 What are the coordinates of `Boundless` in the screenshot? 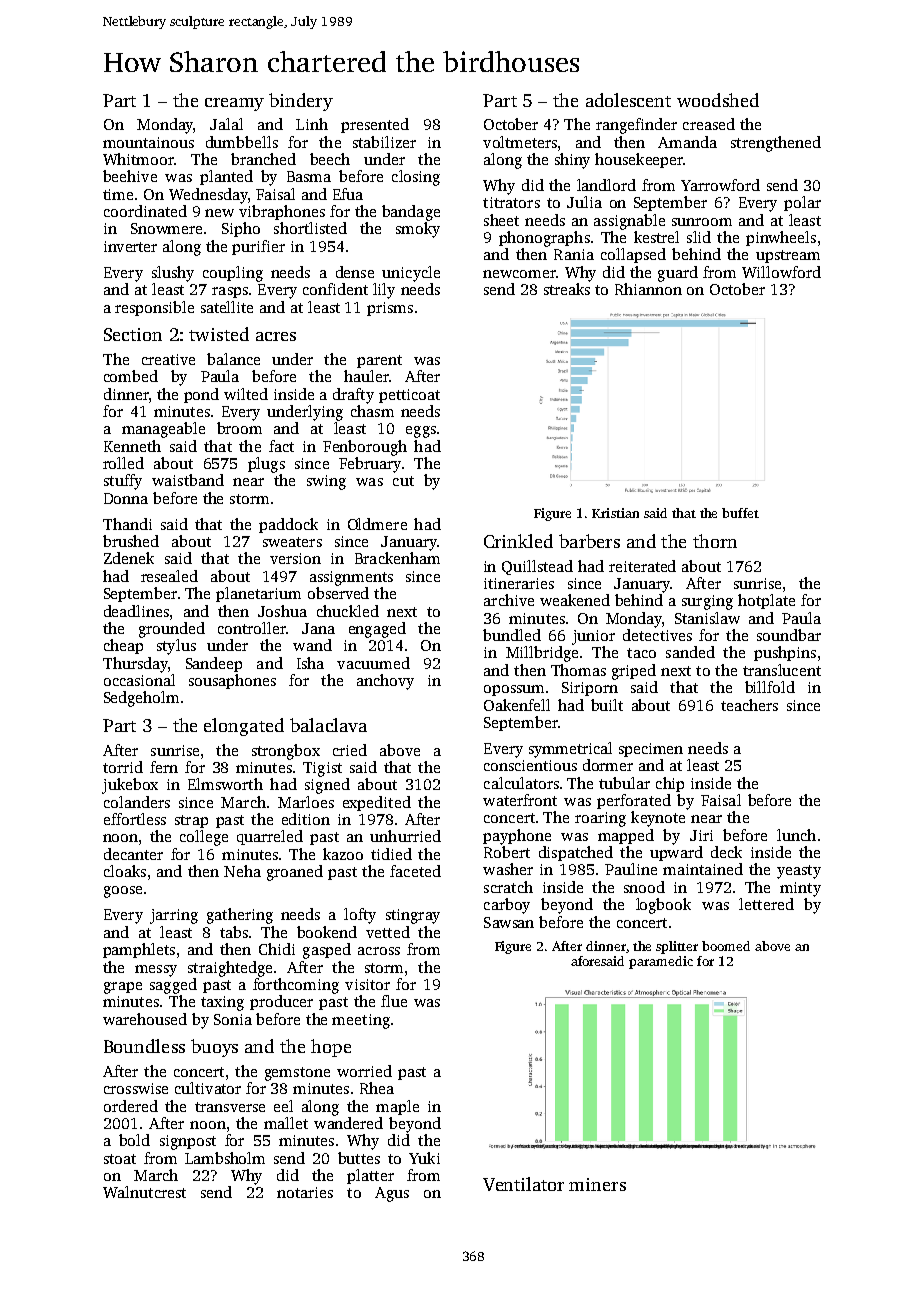 It's located at (144, 1046).
